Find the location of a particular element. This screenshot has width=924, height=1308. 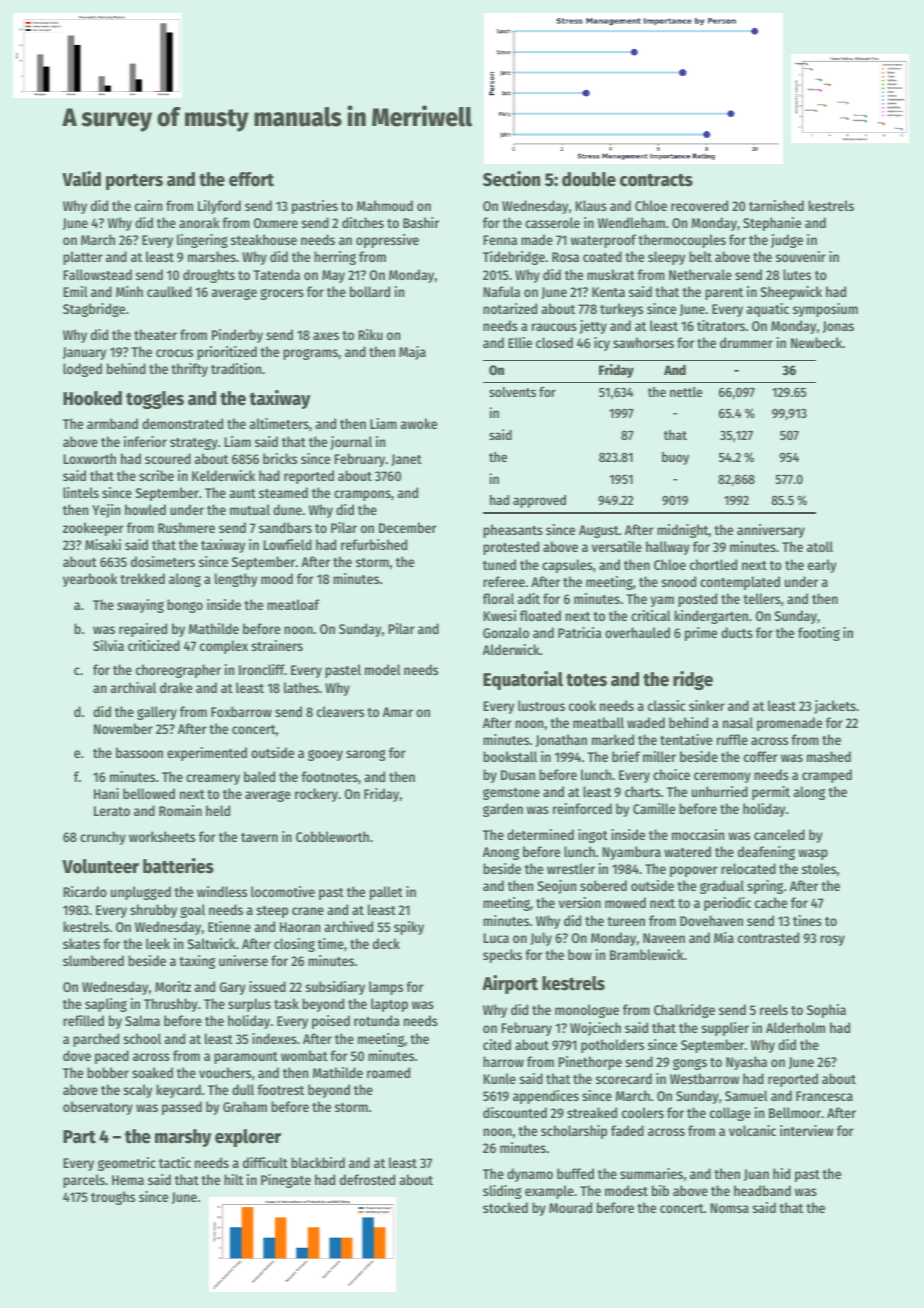

strainers is located at coordinates (277, 645).
